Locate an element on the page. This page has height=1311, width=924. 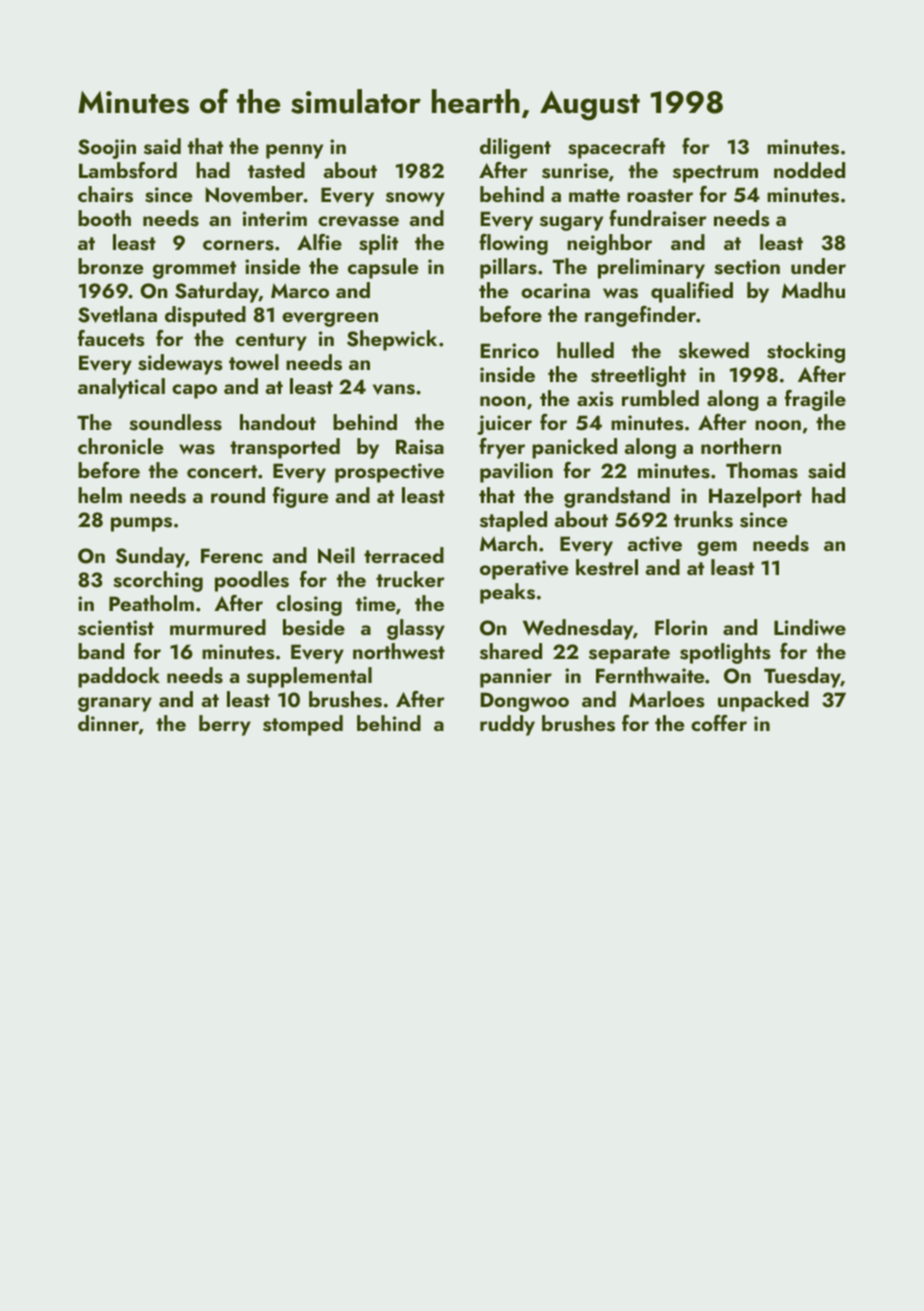
sunrise is located at coordinates (575, 171).
